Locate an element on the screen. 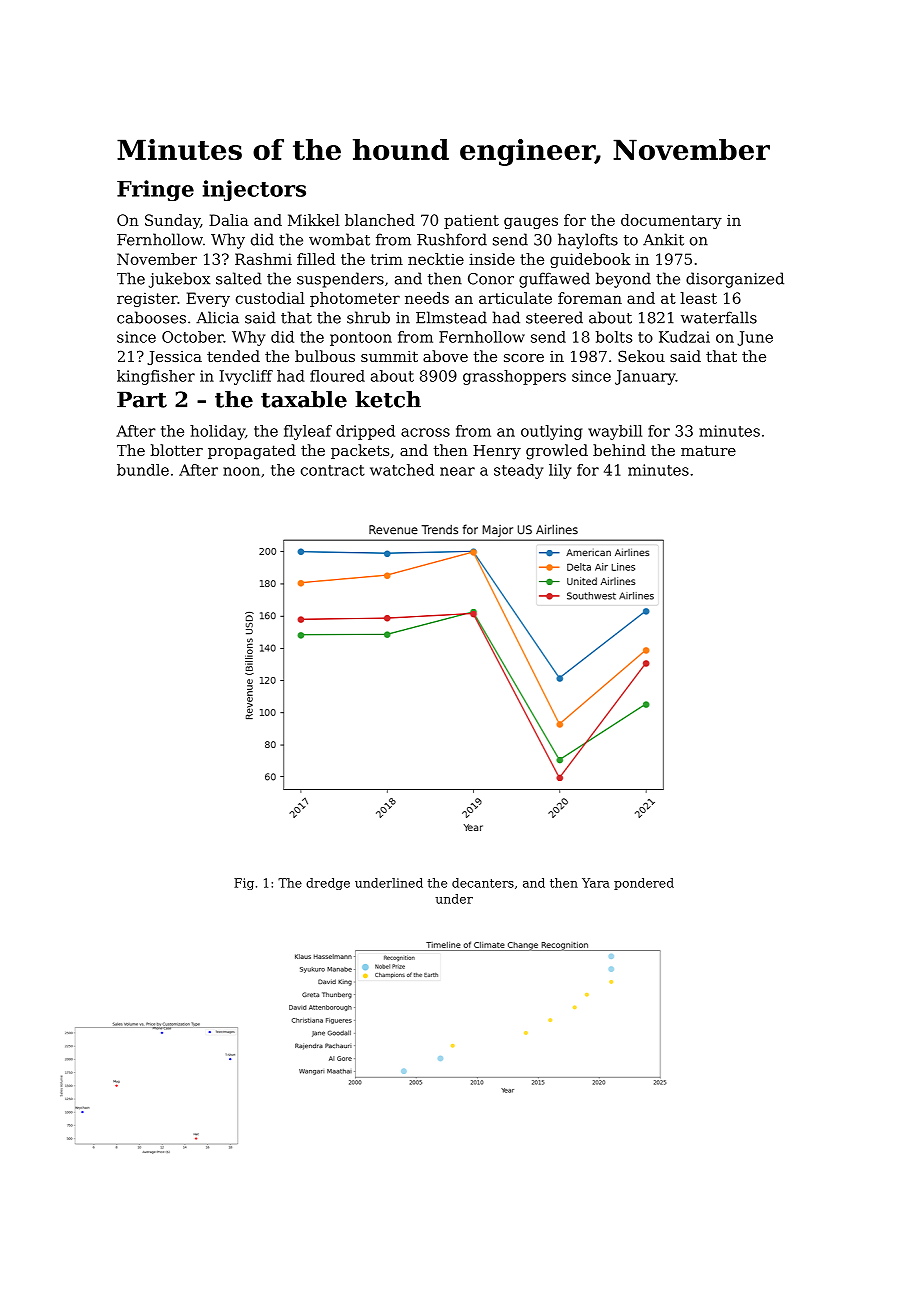 This screenshot has height=1316, width=908. behind is located at coordinates (619, 450).
